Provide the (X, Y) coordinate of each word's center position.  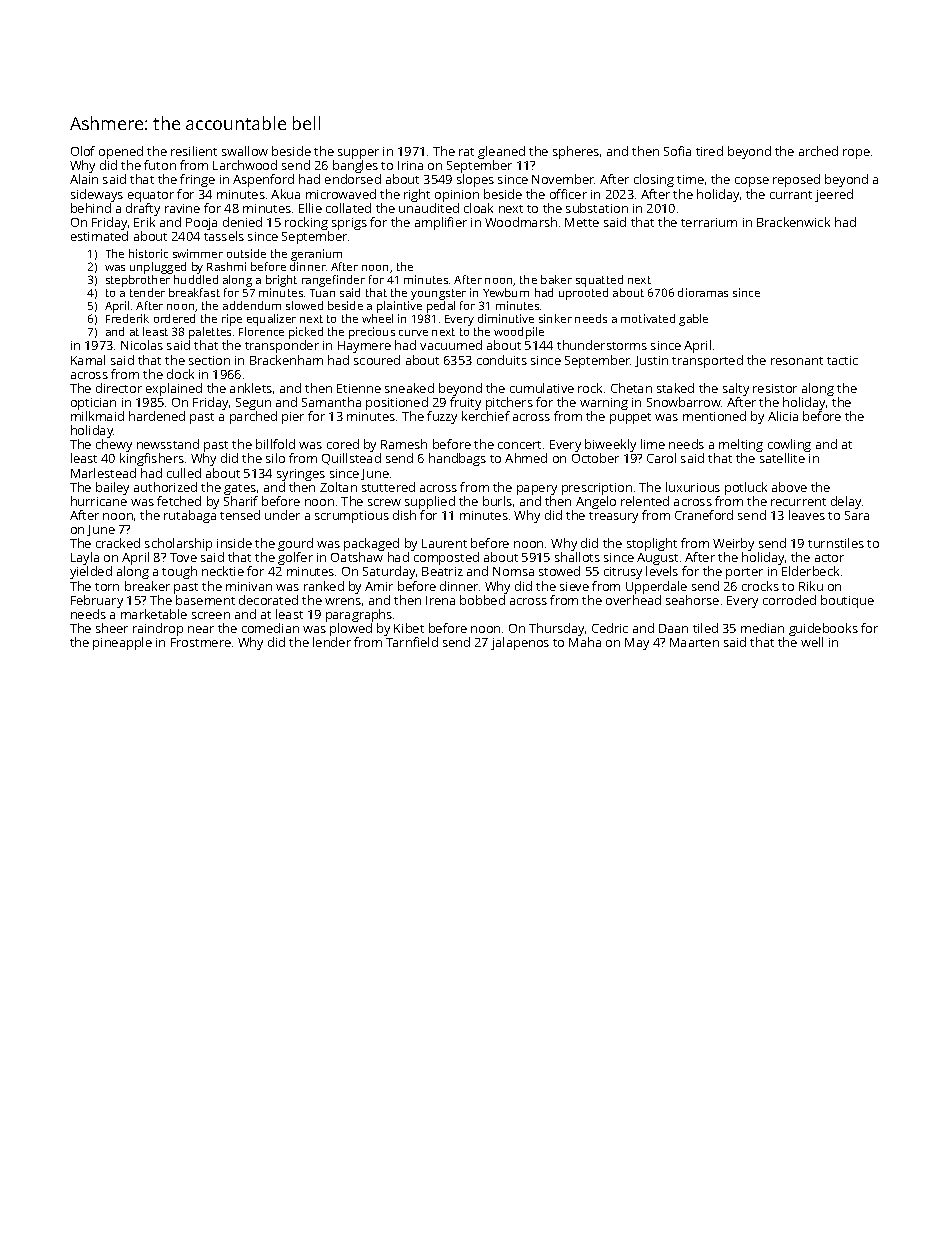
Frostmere (201, 642)
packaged (371, 544)
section (209, 360)
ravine (182, 208)
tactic (842, 360)
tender (147, 292)
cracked (118, 543)
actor (829, 558)
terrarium (709, 222)
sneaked (409, 388)
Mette (582, 222)
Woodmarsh (521, 222)
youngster (438, 294)
